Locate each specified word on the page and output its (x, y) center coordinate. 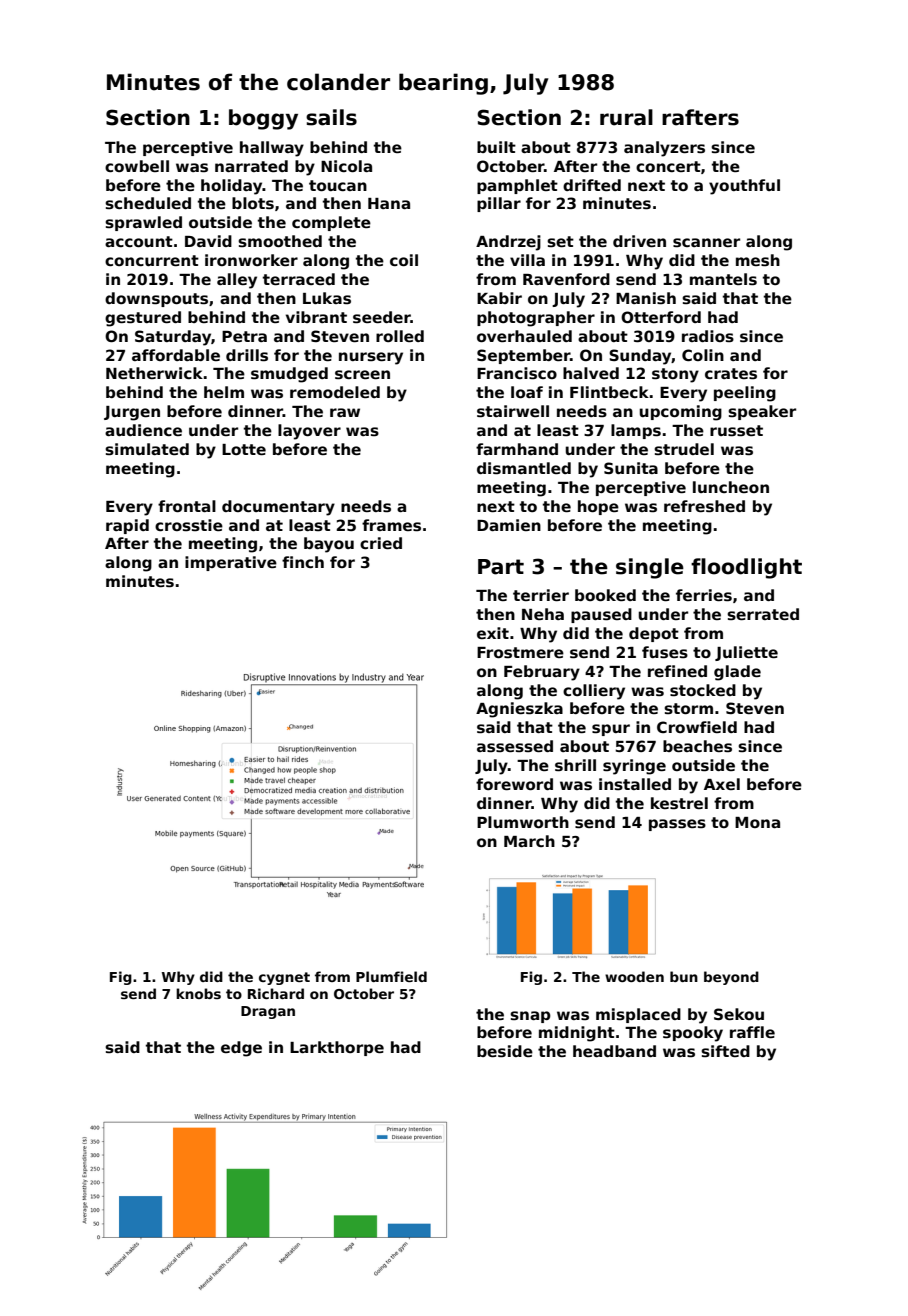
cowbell (137, 166)
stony (675, 375)
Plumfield (391, 976)
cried (381, 543)
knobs (198, 993)
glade (737, 673)
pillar (499, 204)
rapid (127, 526)
